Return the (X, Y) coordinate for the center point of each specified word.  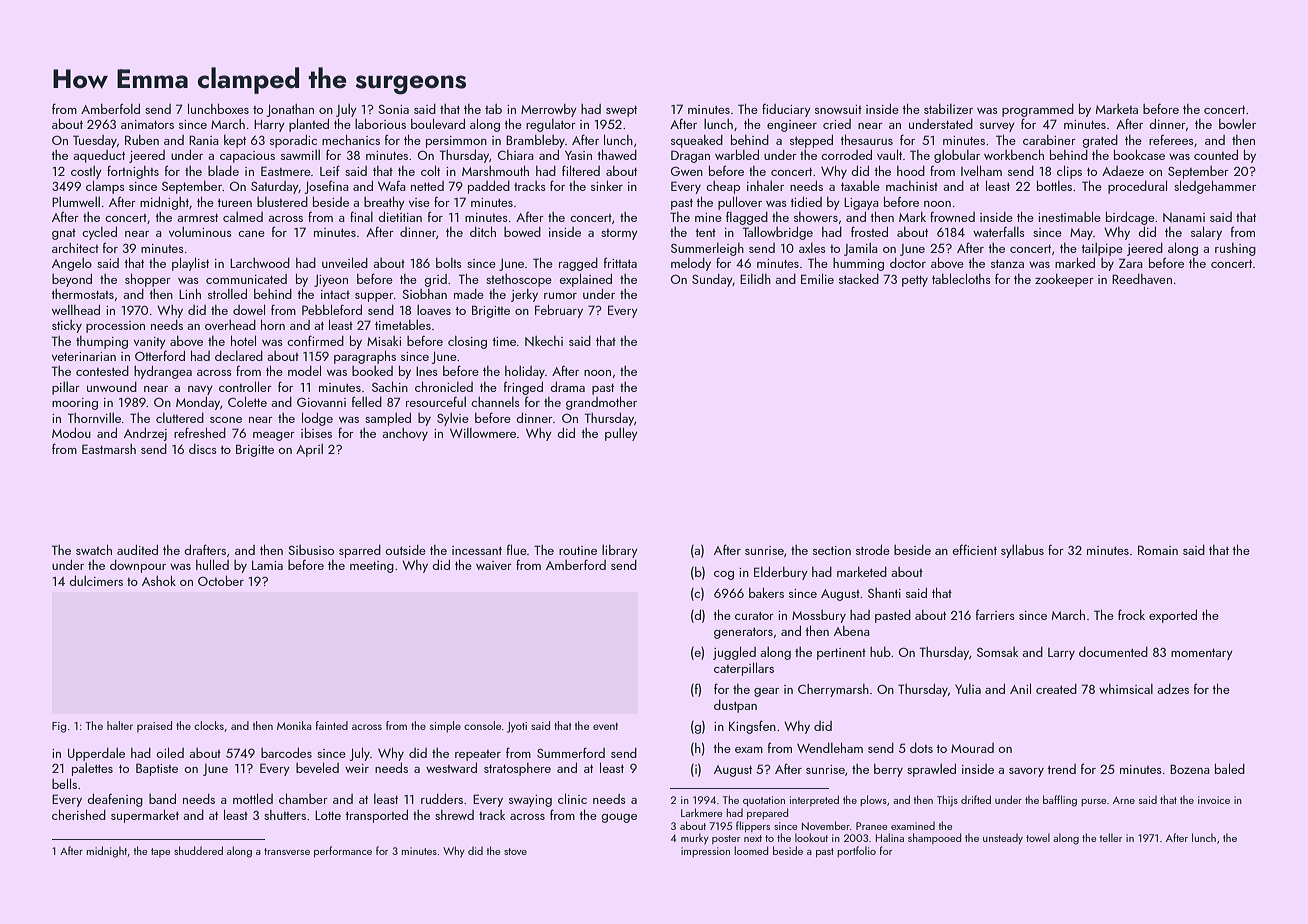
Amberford (576, 564)
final (361, 216)
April (309, 450)
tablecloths (961, 278)
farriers (995, 614)
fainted (332, 725)
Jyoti (517, 727)
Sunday (712, 280)
